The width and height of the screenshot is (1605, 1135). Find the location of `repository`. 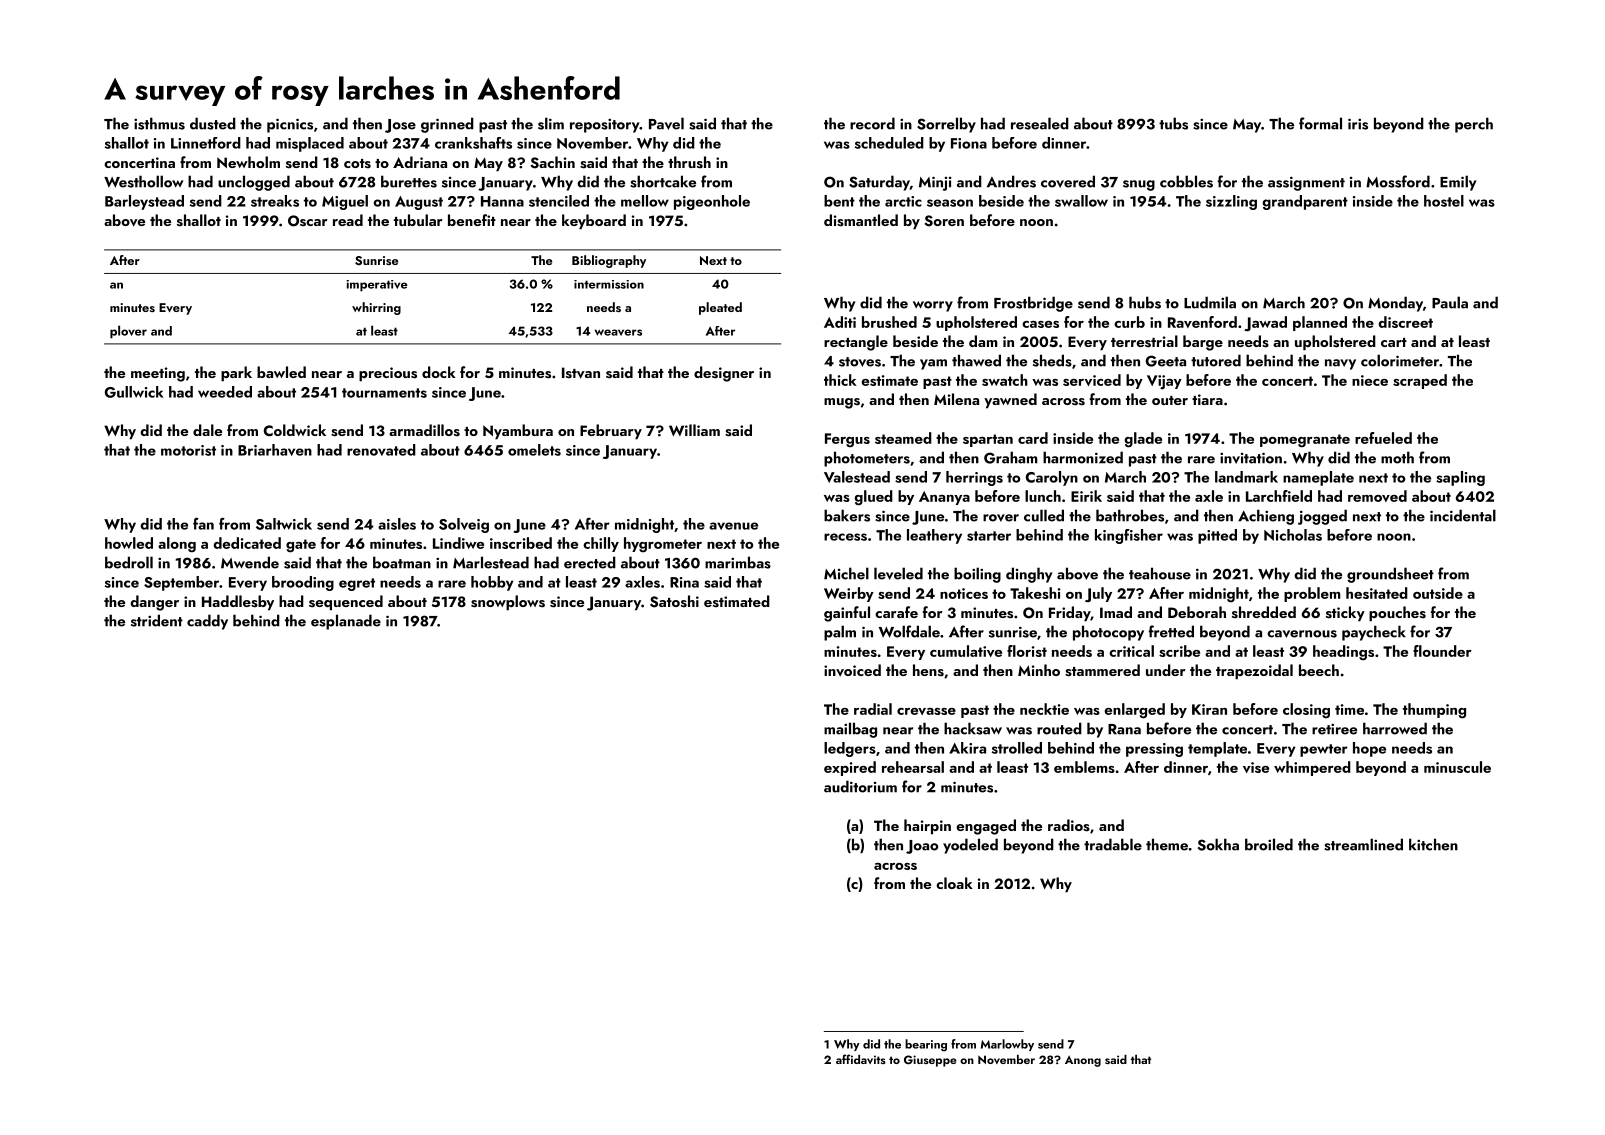

repository is located at coordinates (605, 126).
